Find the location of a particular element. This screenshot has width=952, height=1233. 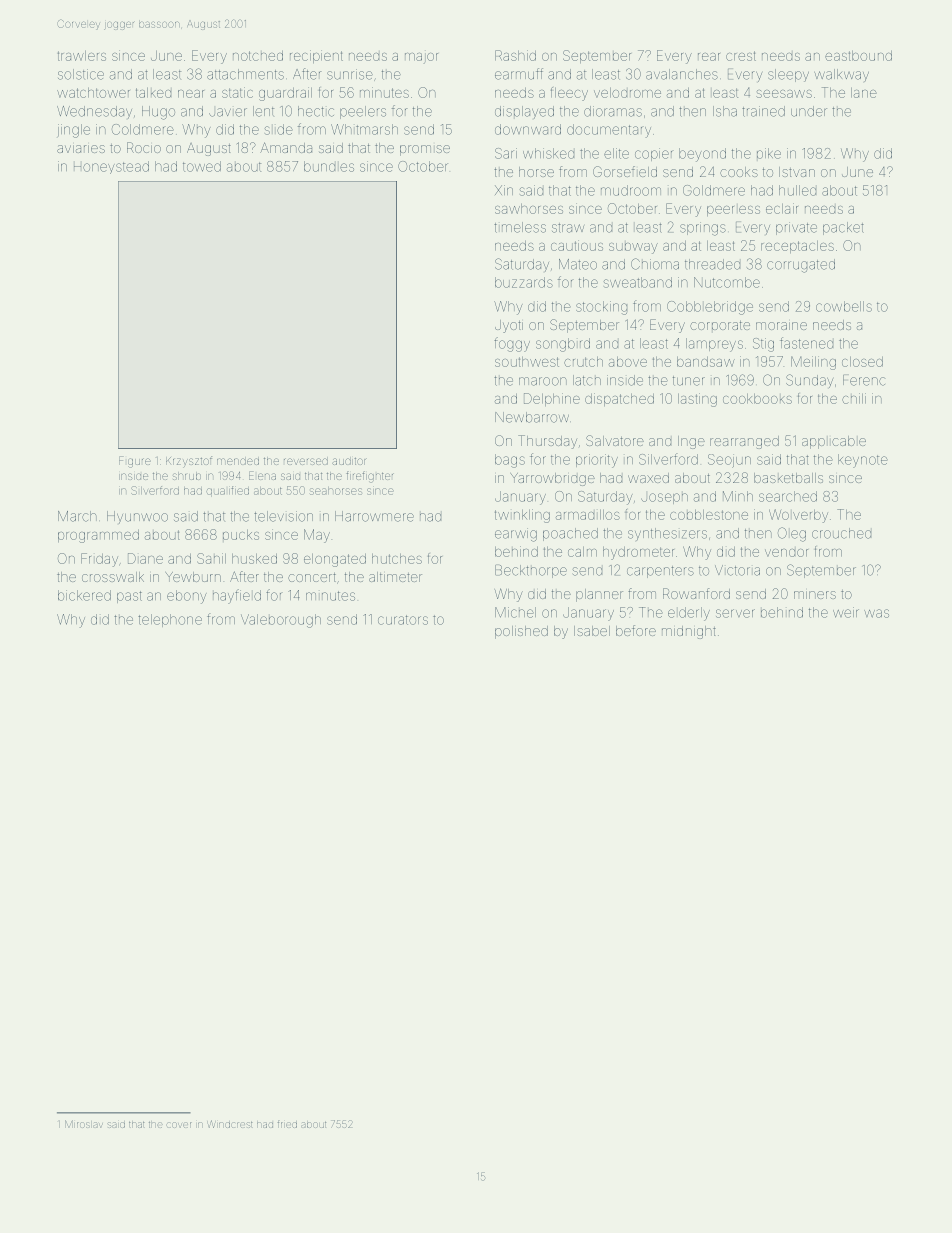

Miroslav is located at coordinates (84, 1124).
